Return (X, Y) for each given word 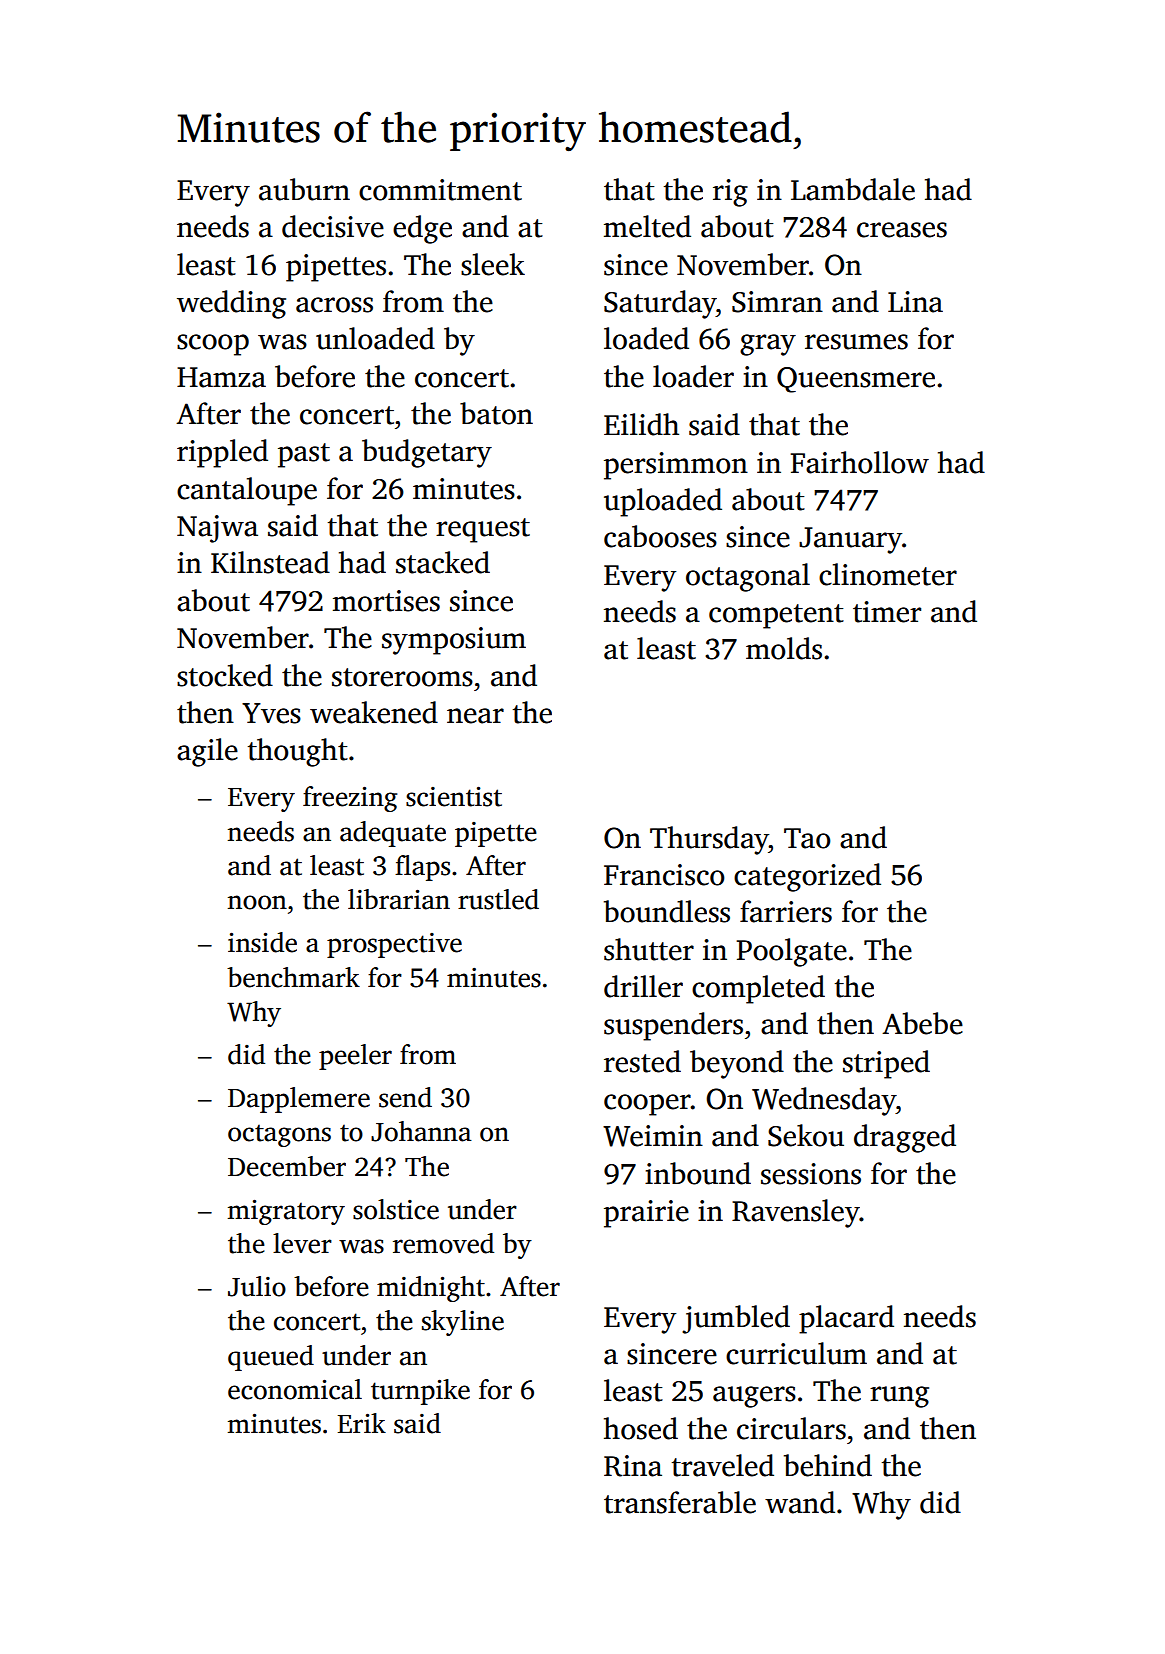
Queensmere (856, 380)
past (304, 455)
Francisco (664, 875)
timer (887, 612)
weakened (374, 712)
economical (295, 1389)
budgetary (427, 453)
